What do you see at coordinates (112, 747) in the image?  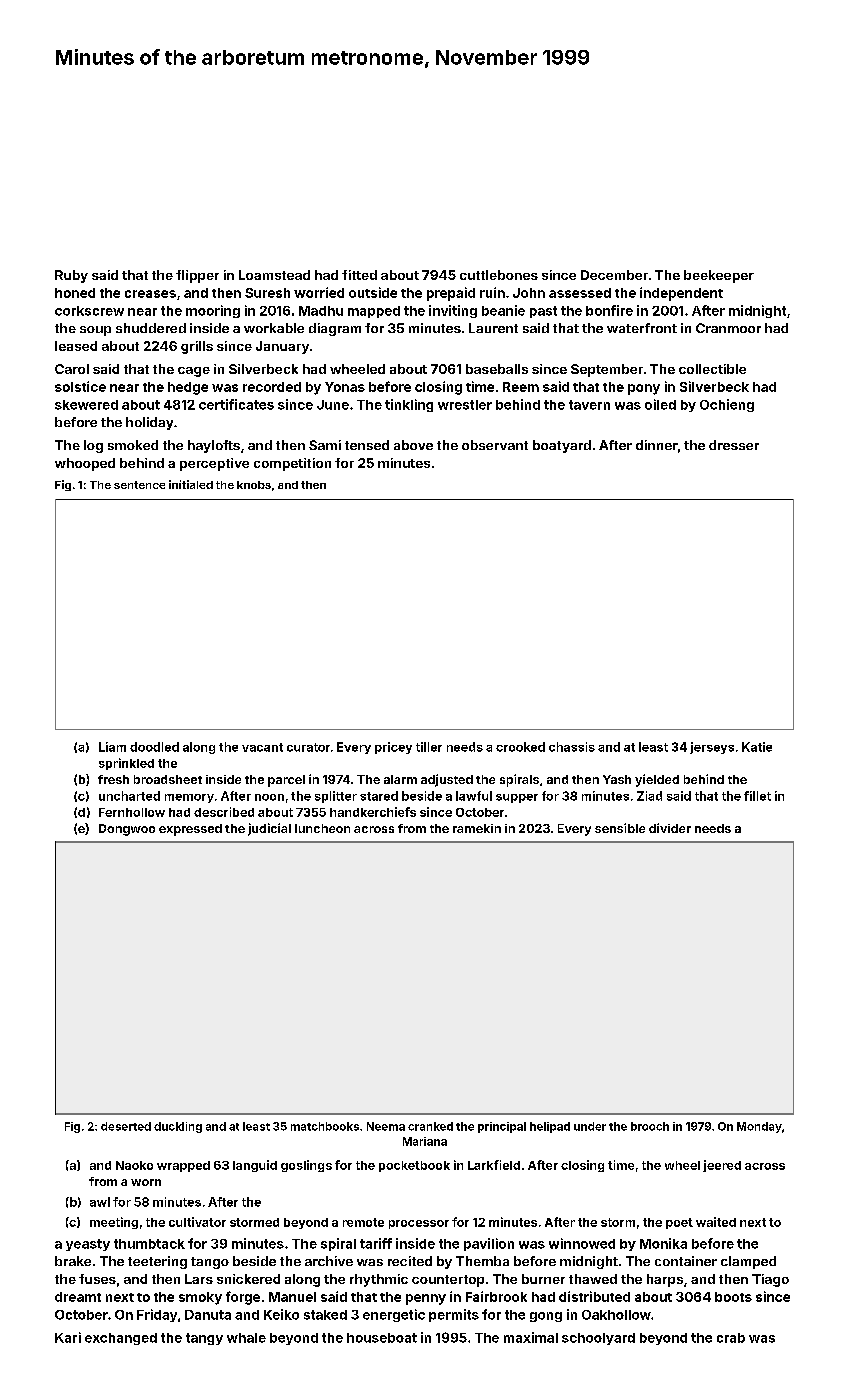 I see `Liam` at bounding box center [112, 747].
